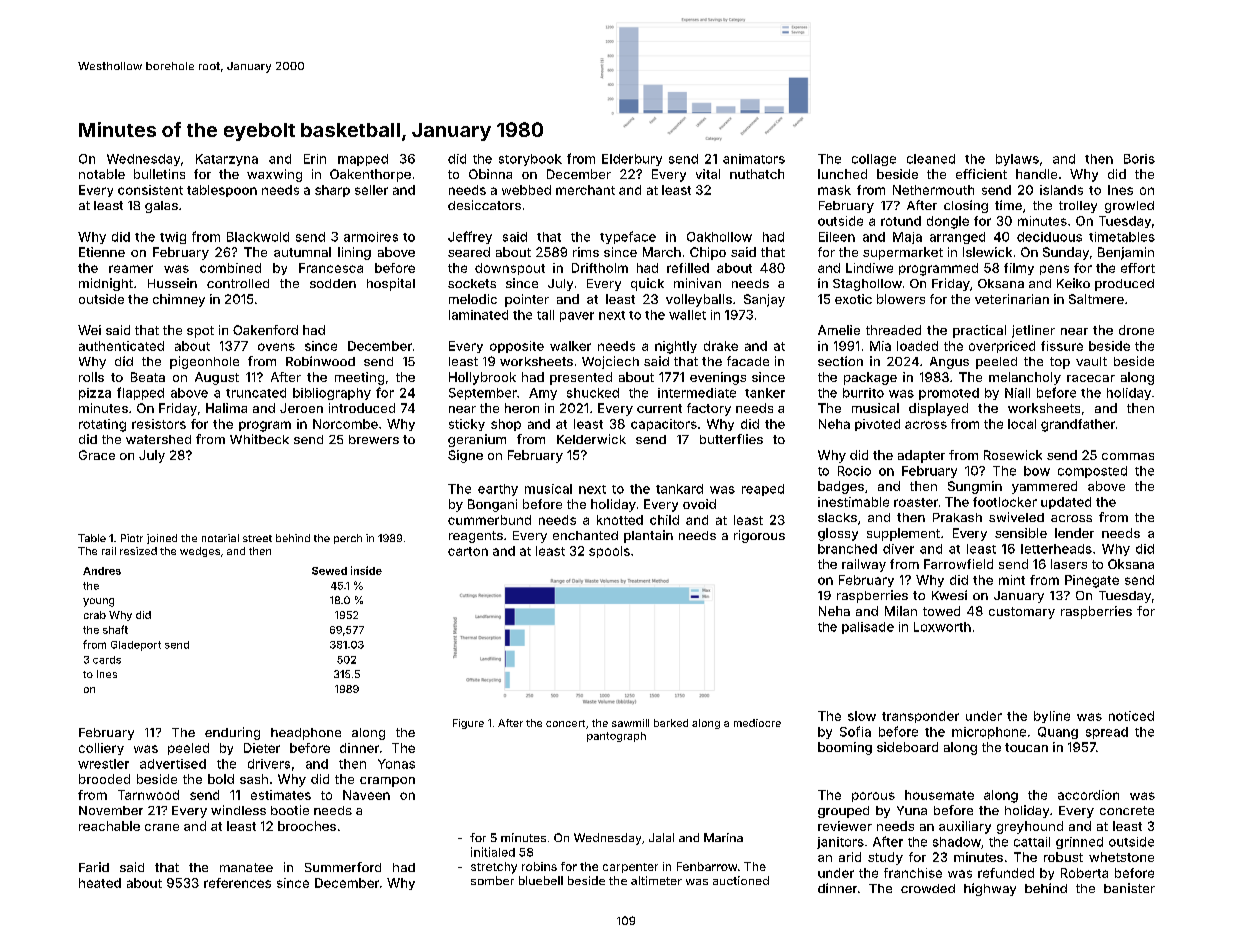 This screenshot has width=1233, height=952. What do you see at coordinates (161, 207) in the screenshot?
I see `galas` at bounding box center [161, 207].
